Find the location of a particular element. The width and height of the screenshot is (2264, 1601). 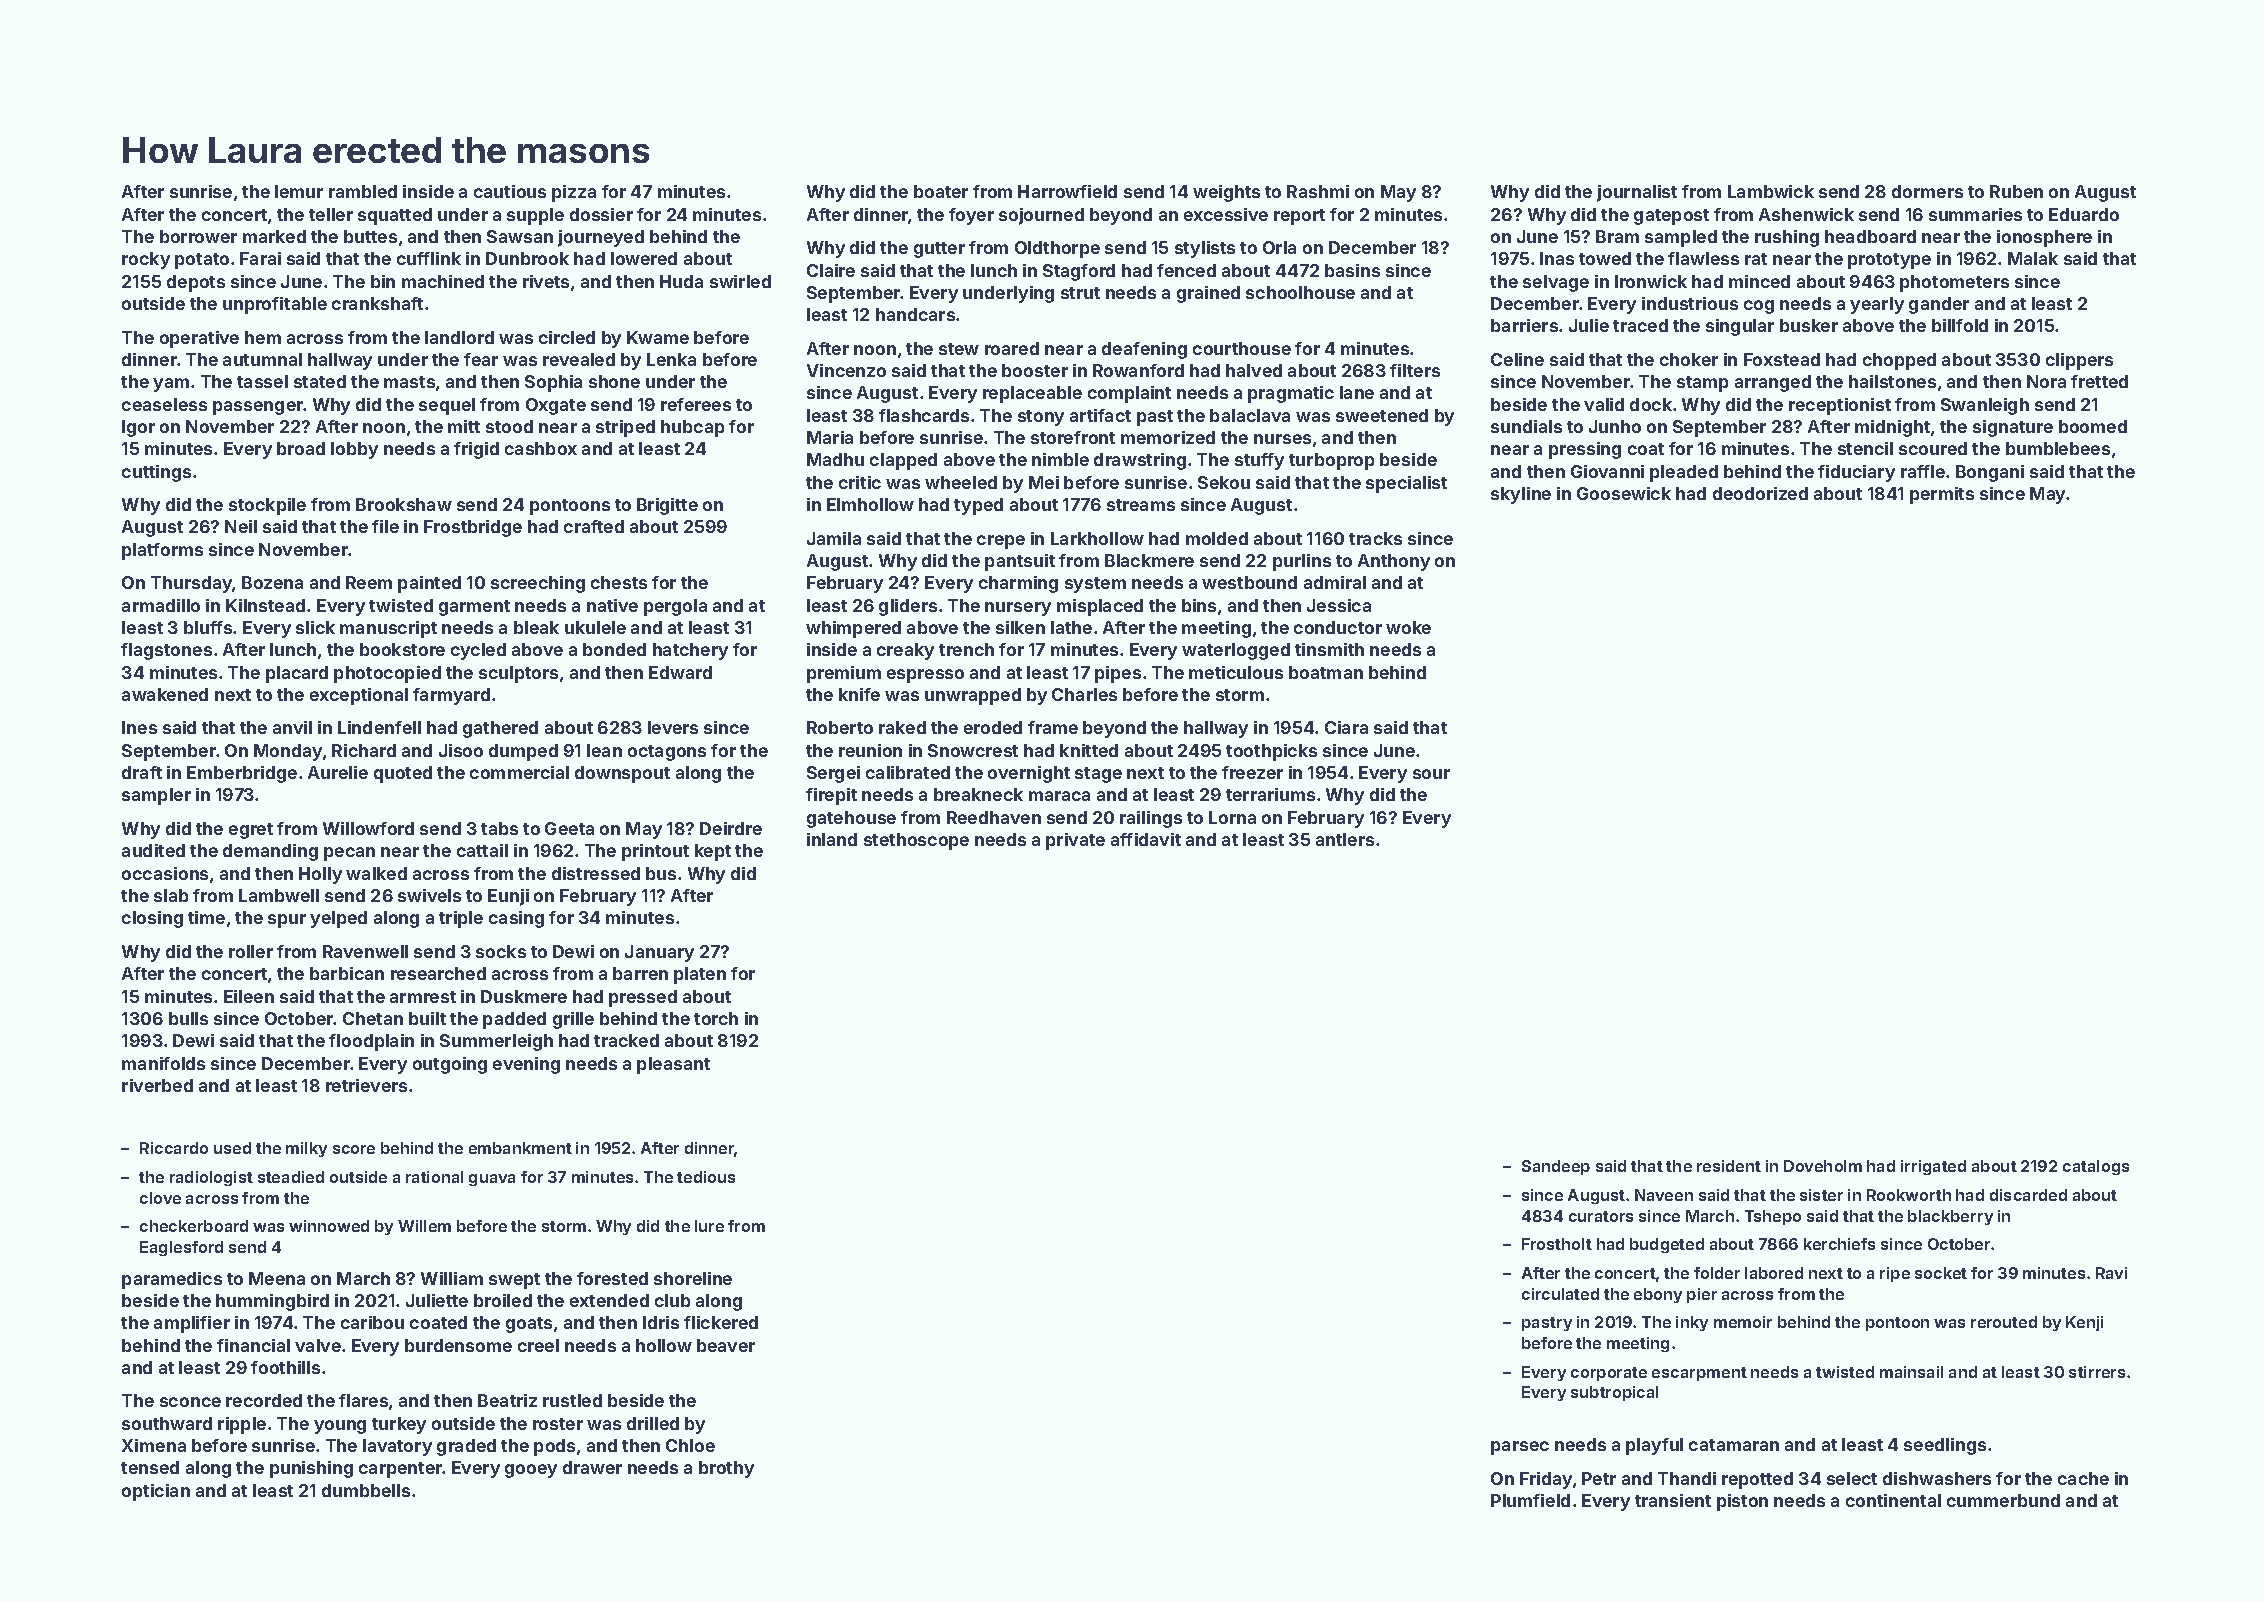

pizza is located at coordinates (574, 193).
